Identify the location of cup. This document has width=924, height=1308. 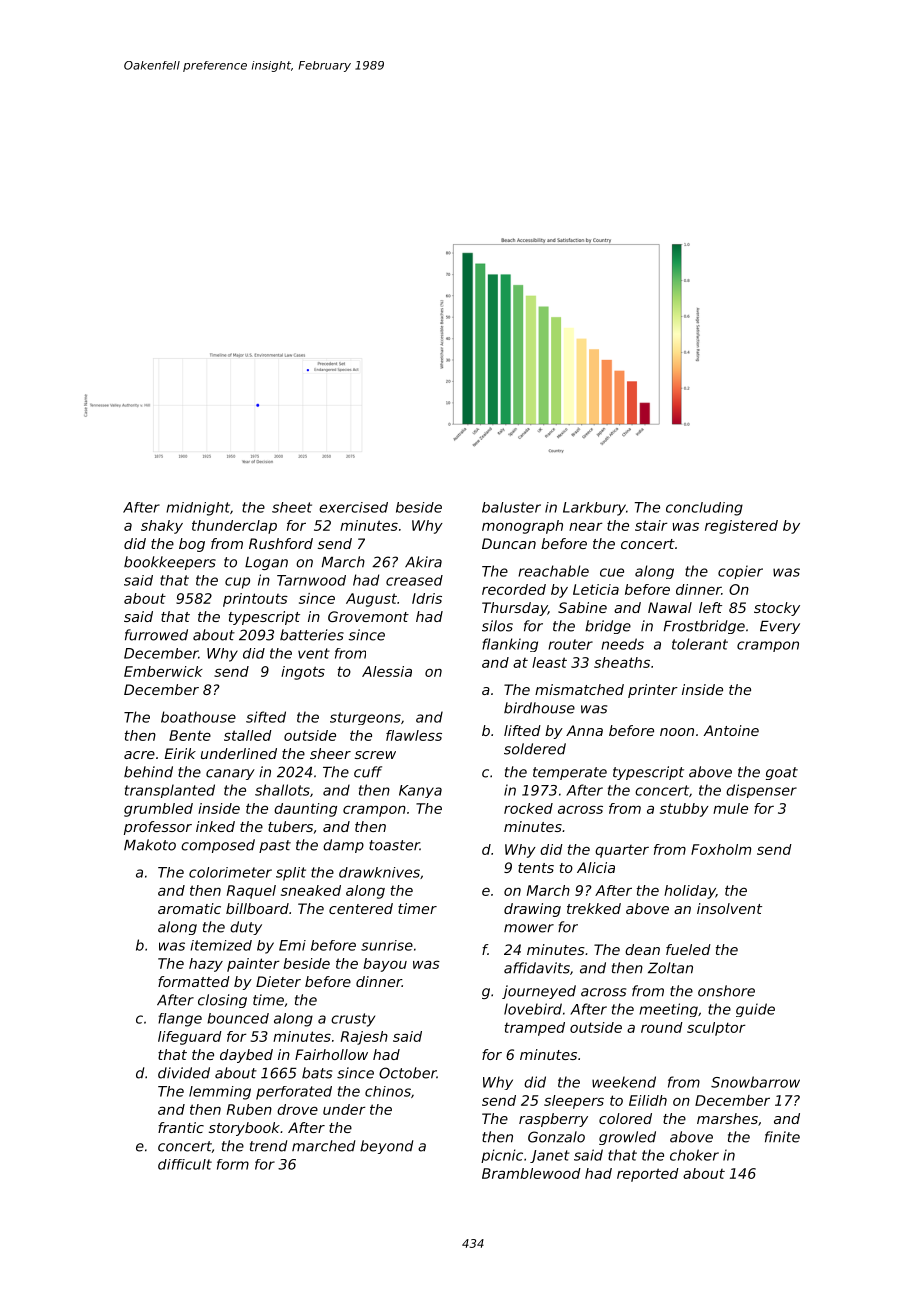
(237, 583).
